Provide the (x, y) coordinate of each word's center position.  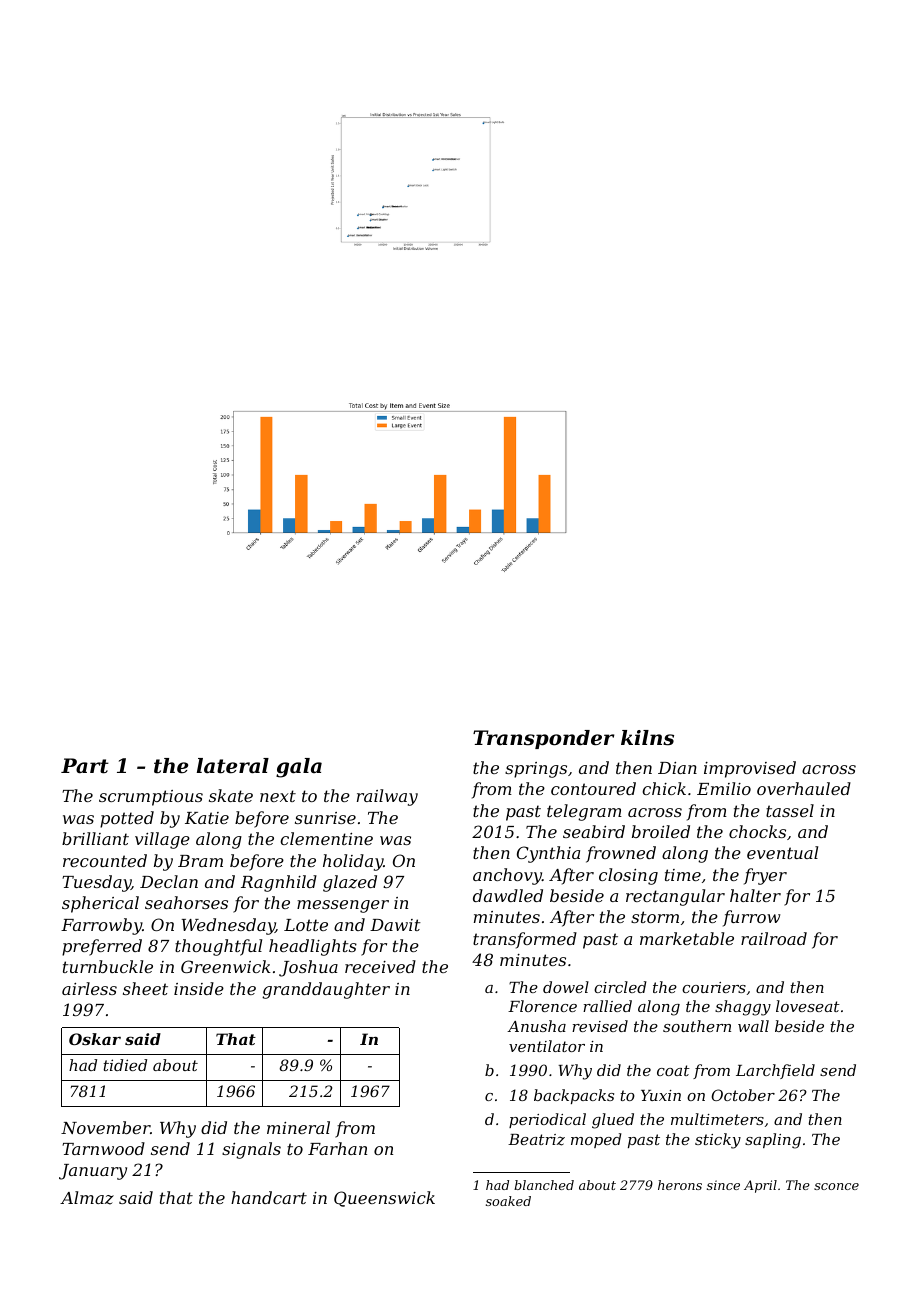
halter (755, 895)
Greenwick (226, 966)
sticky (718, 1141)
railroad (774, 938)
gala (299, 768)
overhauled (804, 788)
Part (85, 766)
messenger (343, 906)
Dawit (395, 925)
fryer (765, 876)
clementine (326, 838)
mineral (298, 1127)
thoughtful (218, 947)
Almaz (87, 1198)
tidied (125, 1065)
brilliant (95, 838)
